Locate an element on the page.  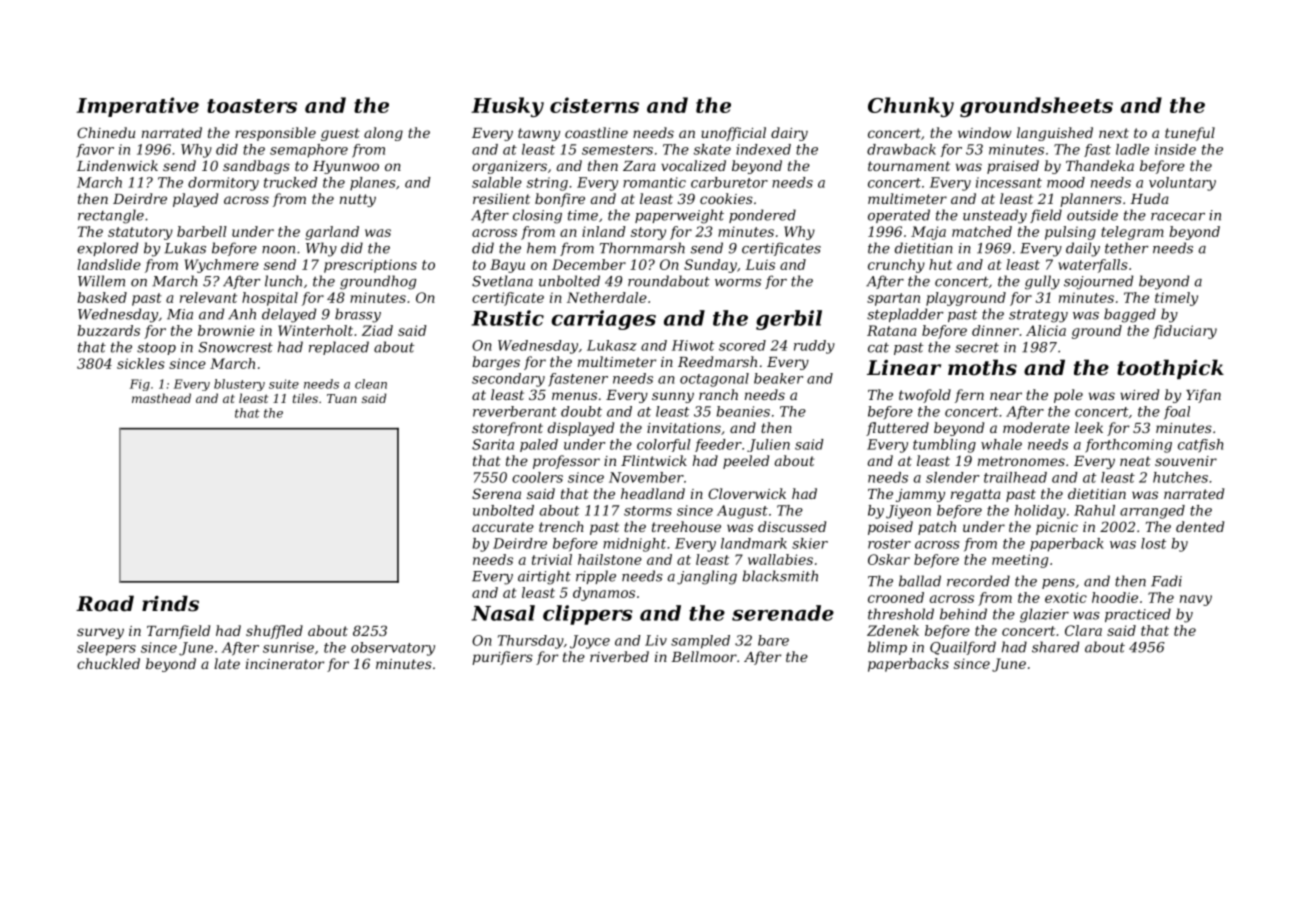
accurate is located at coordinates (503, 527).
